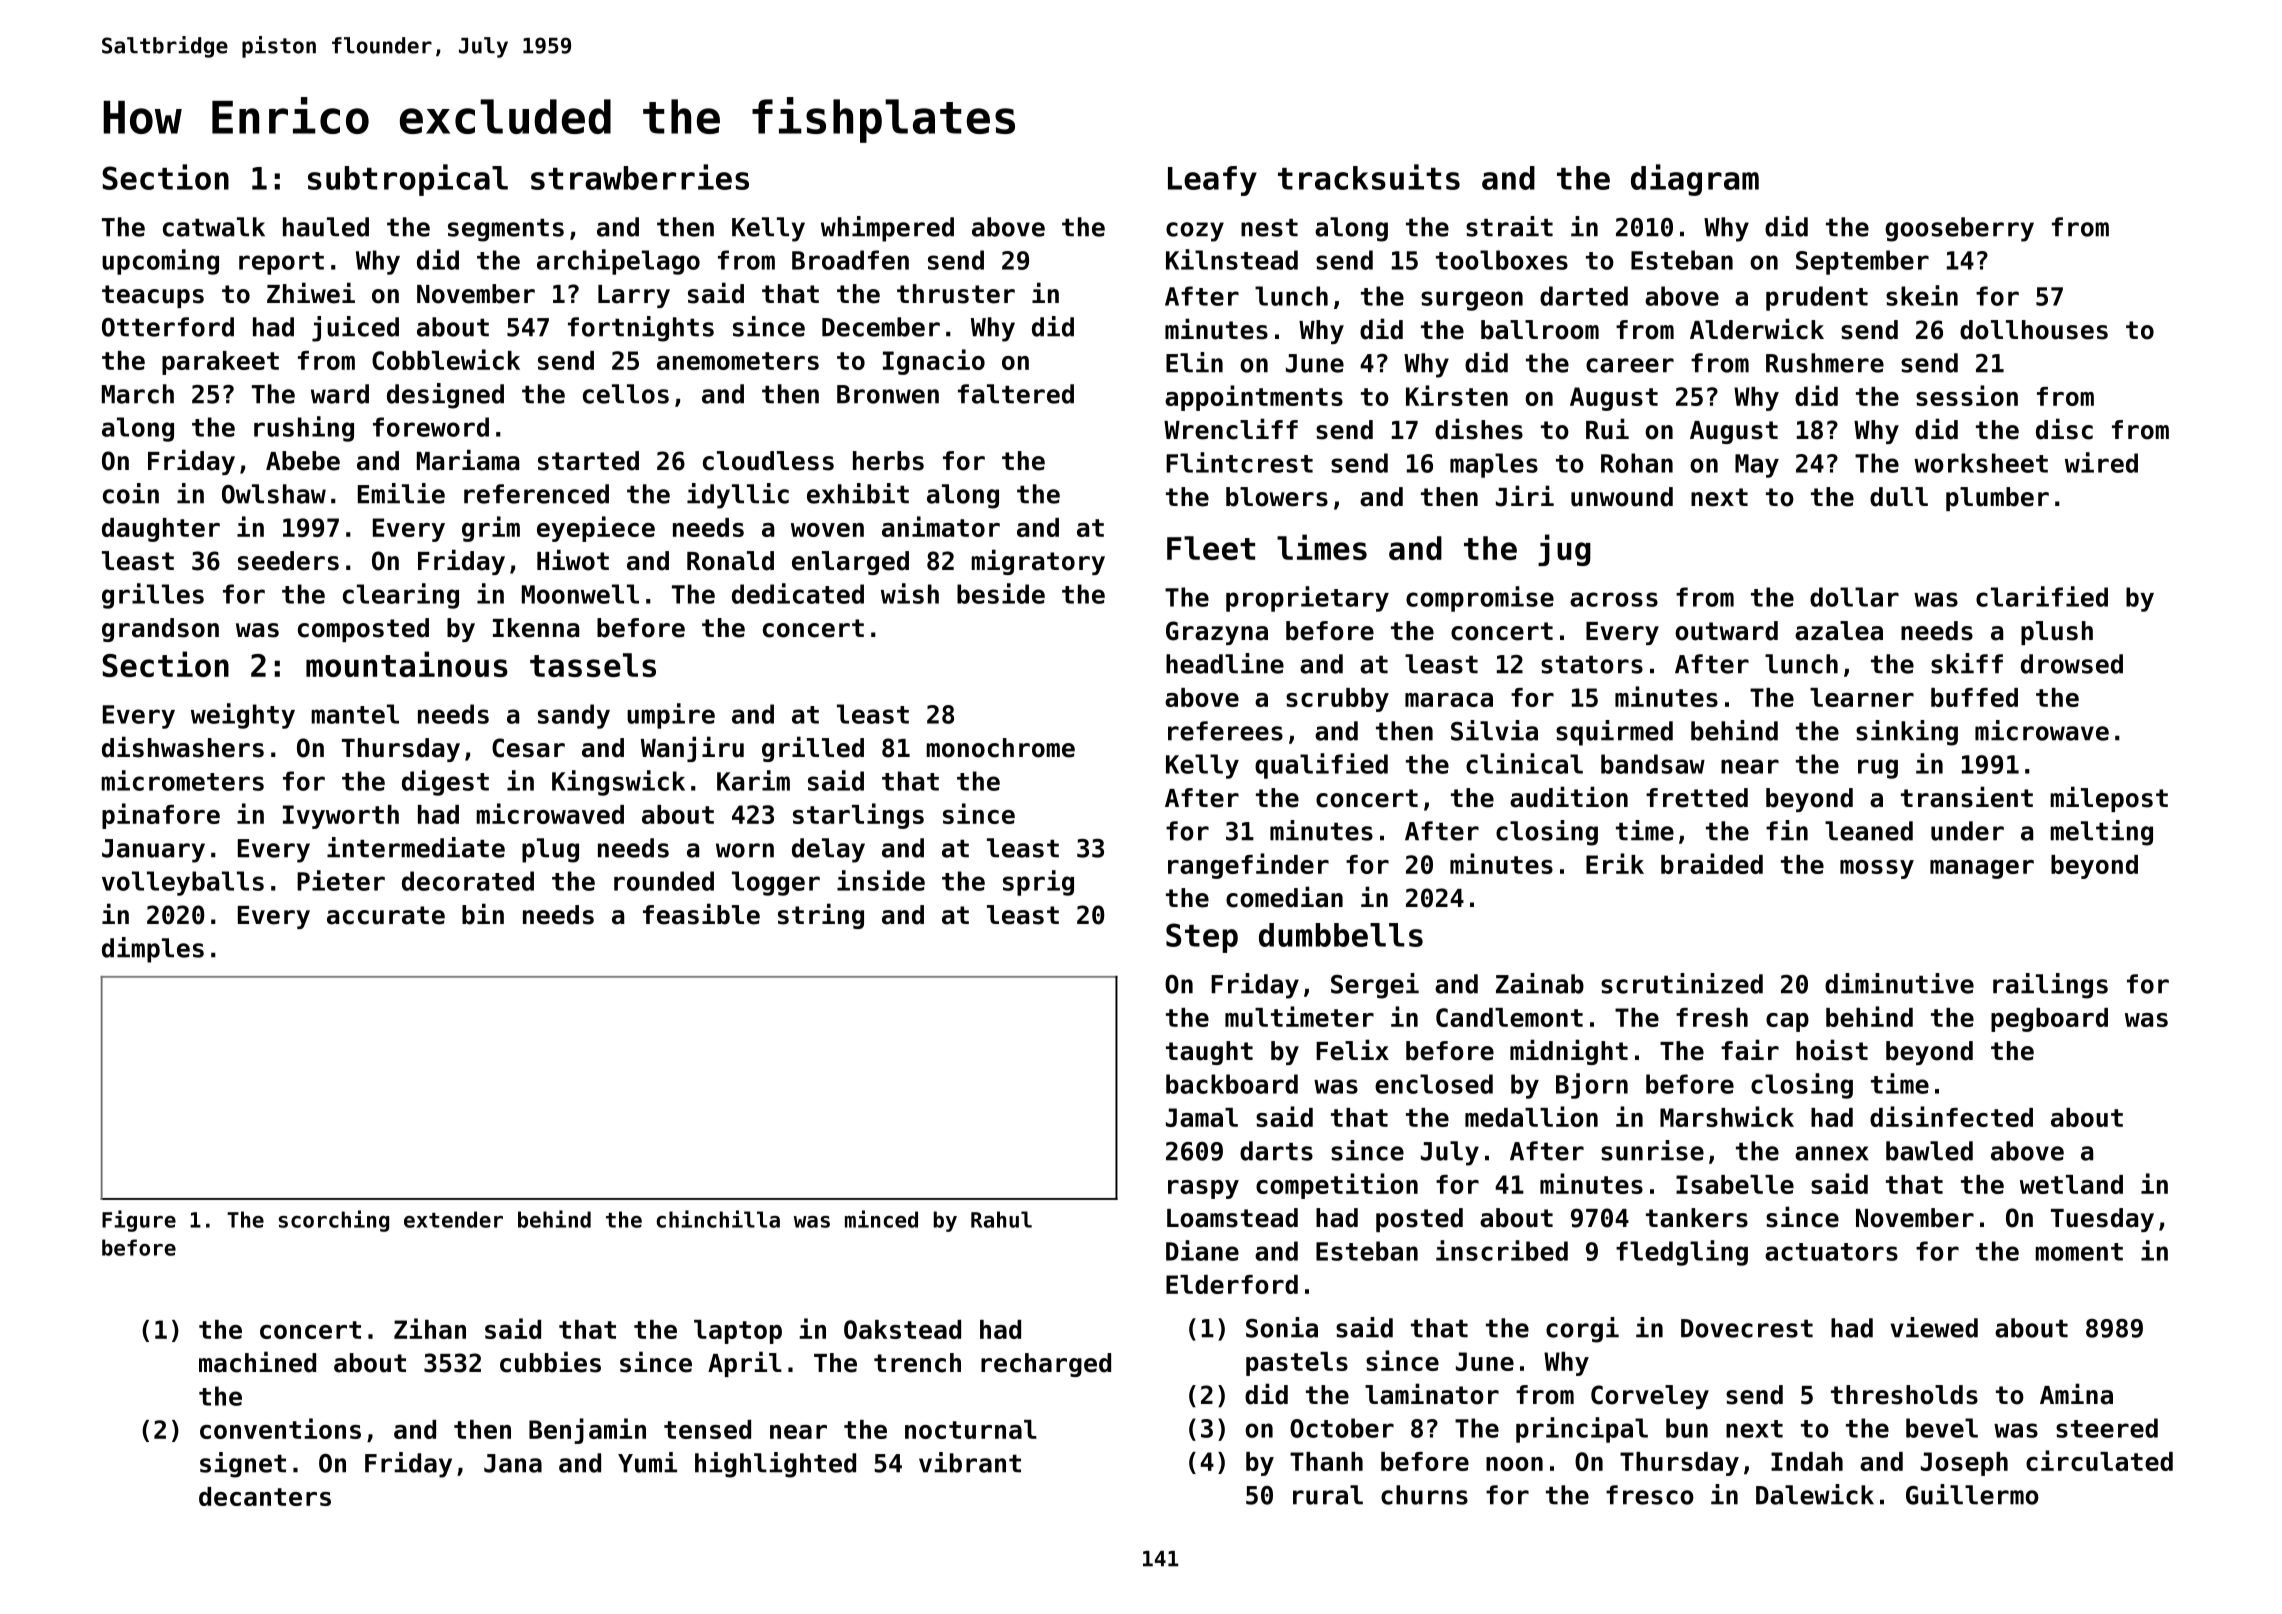 The height and width of the screenshot is (1614, 2282). I want to click on recharged, so click(1046, 1365).
